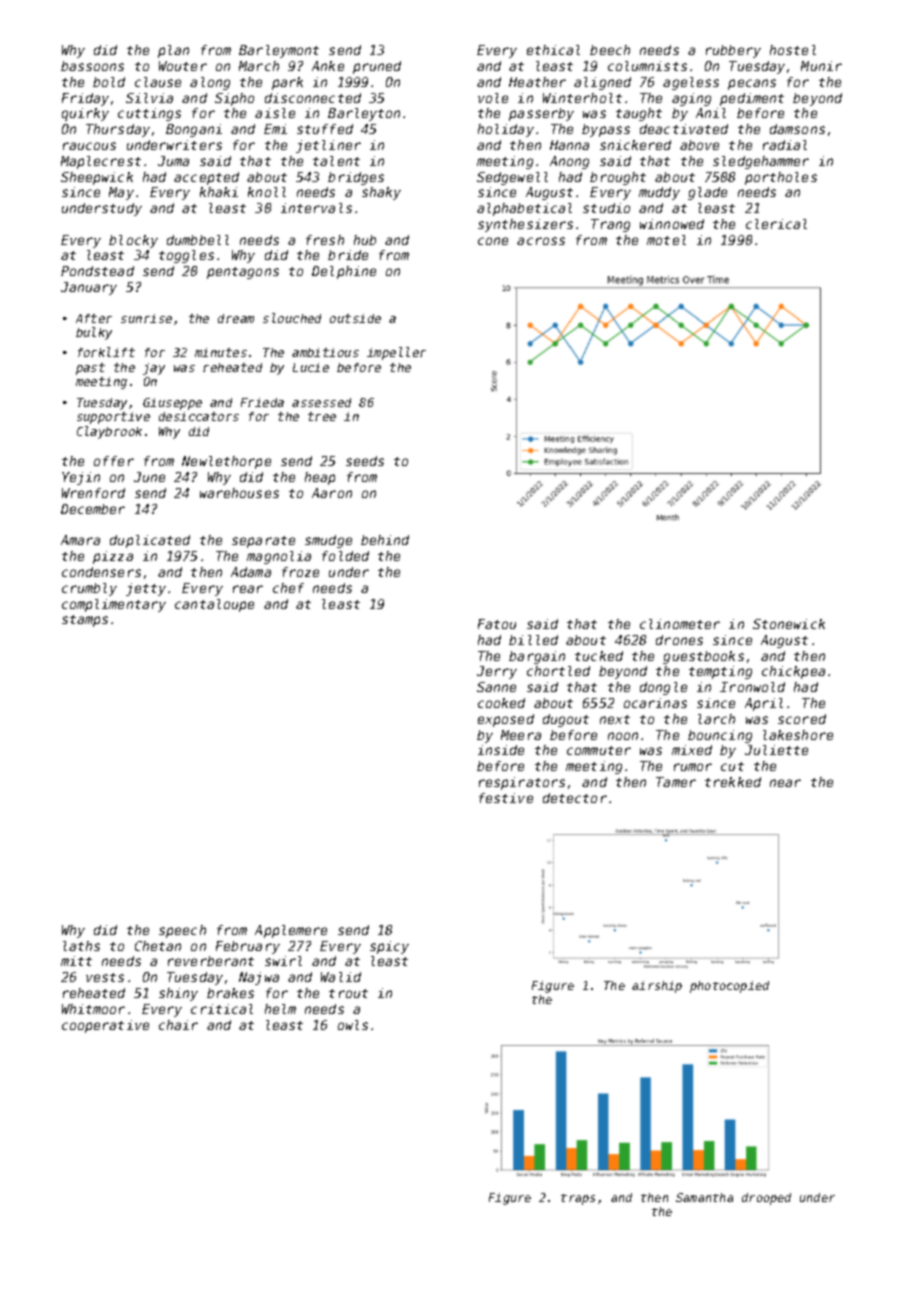 Image resolution: width=908 pixels, height=1316 pixels. I want to click on Meera, so click(521, 735).
